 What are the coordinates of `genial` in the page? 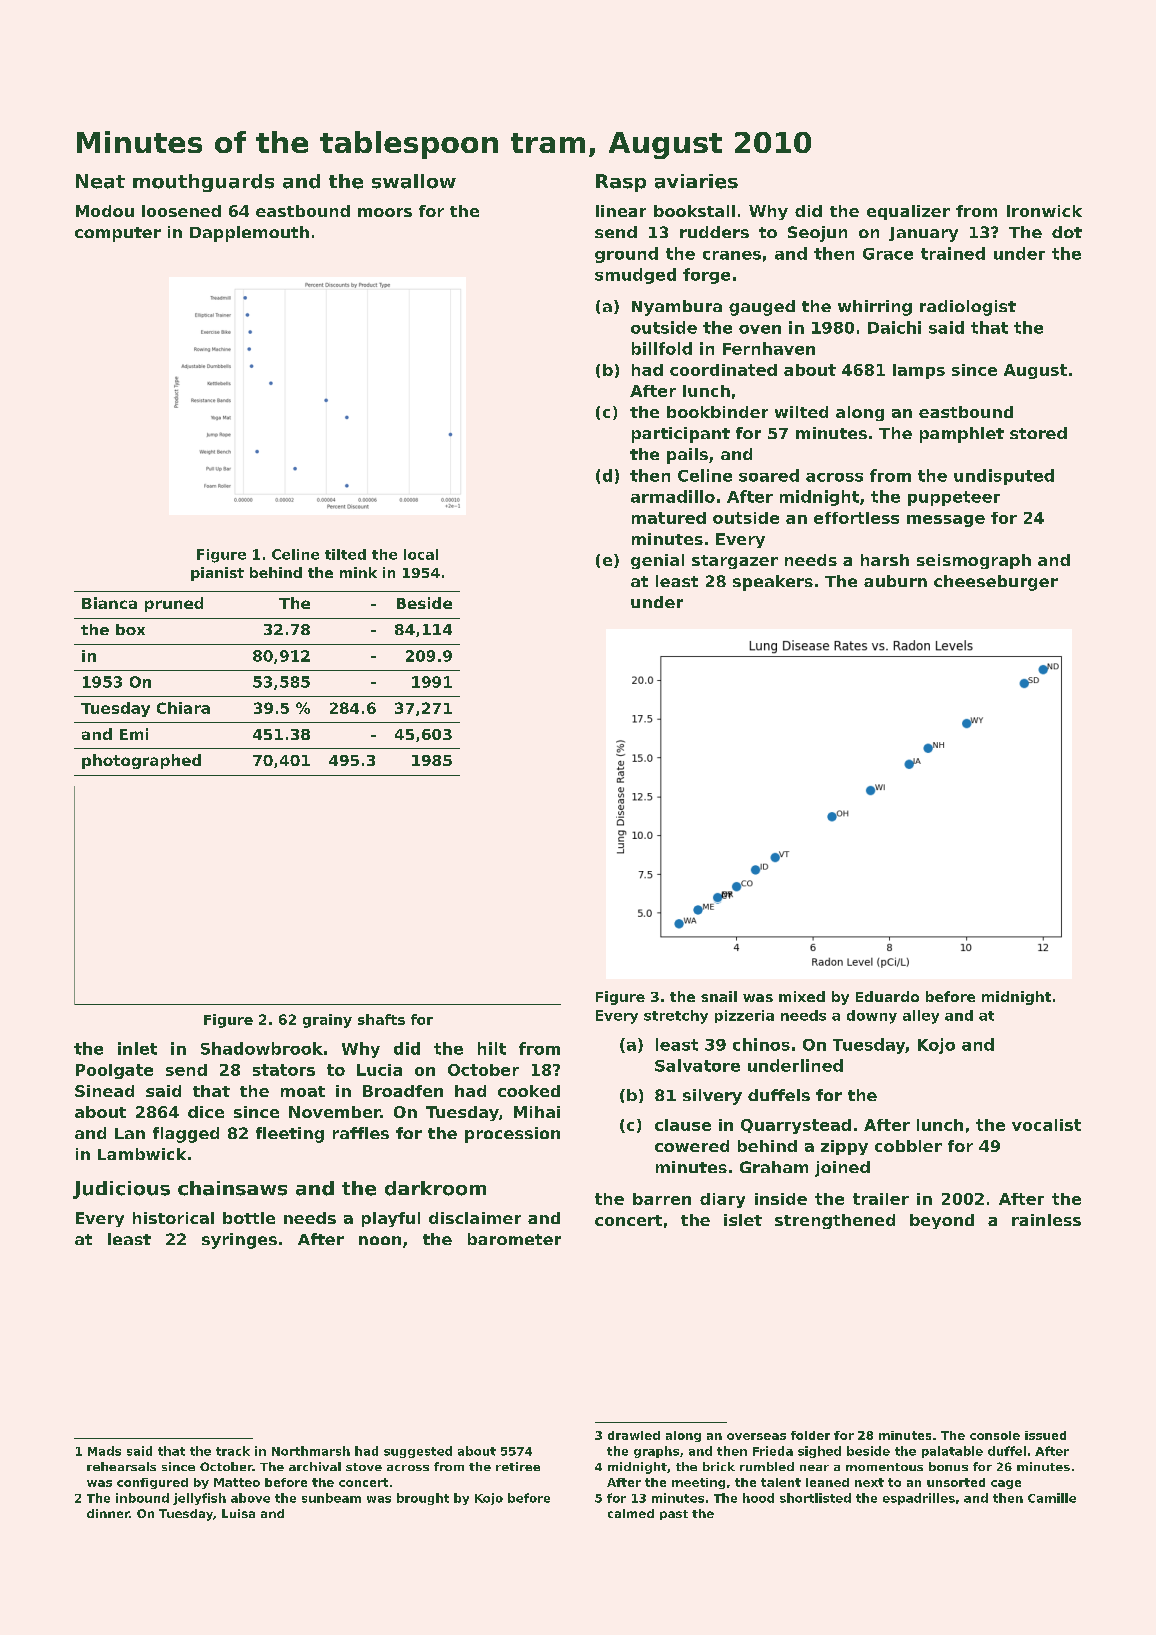 It's located at (657, 561).
